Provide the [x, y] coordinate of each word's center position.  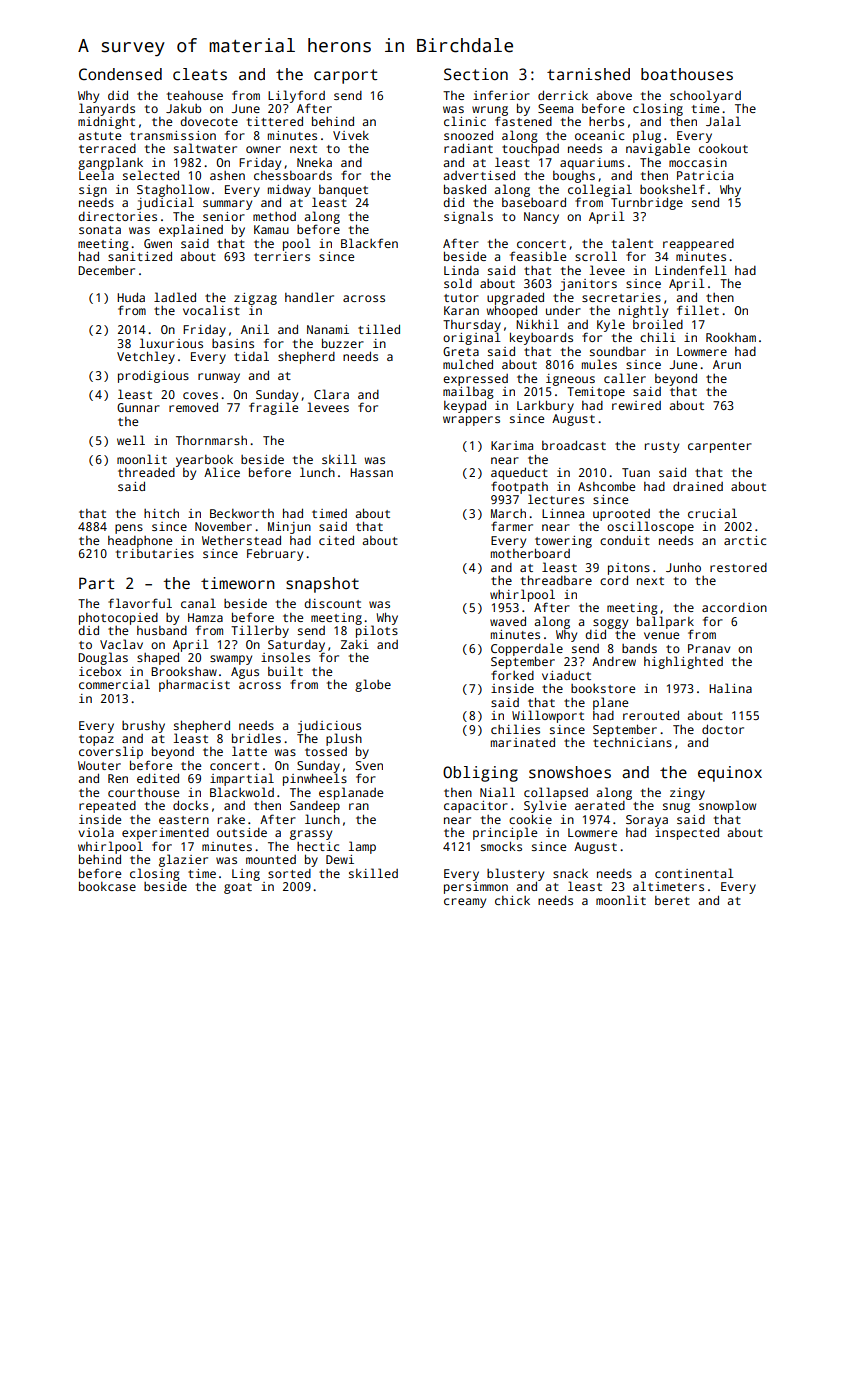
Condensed [120, 74]
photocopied [118, 619]
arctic [745, 540]
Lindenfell [691, 270]
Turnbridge [647, 204]
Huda [131, 297]
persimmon [476, 888]
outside [242, 832]
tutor [461, 298]
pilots [377, 631]
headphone [140, 542]
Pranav [709, 648]
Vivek [351, 135]
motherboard [530, 553]
